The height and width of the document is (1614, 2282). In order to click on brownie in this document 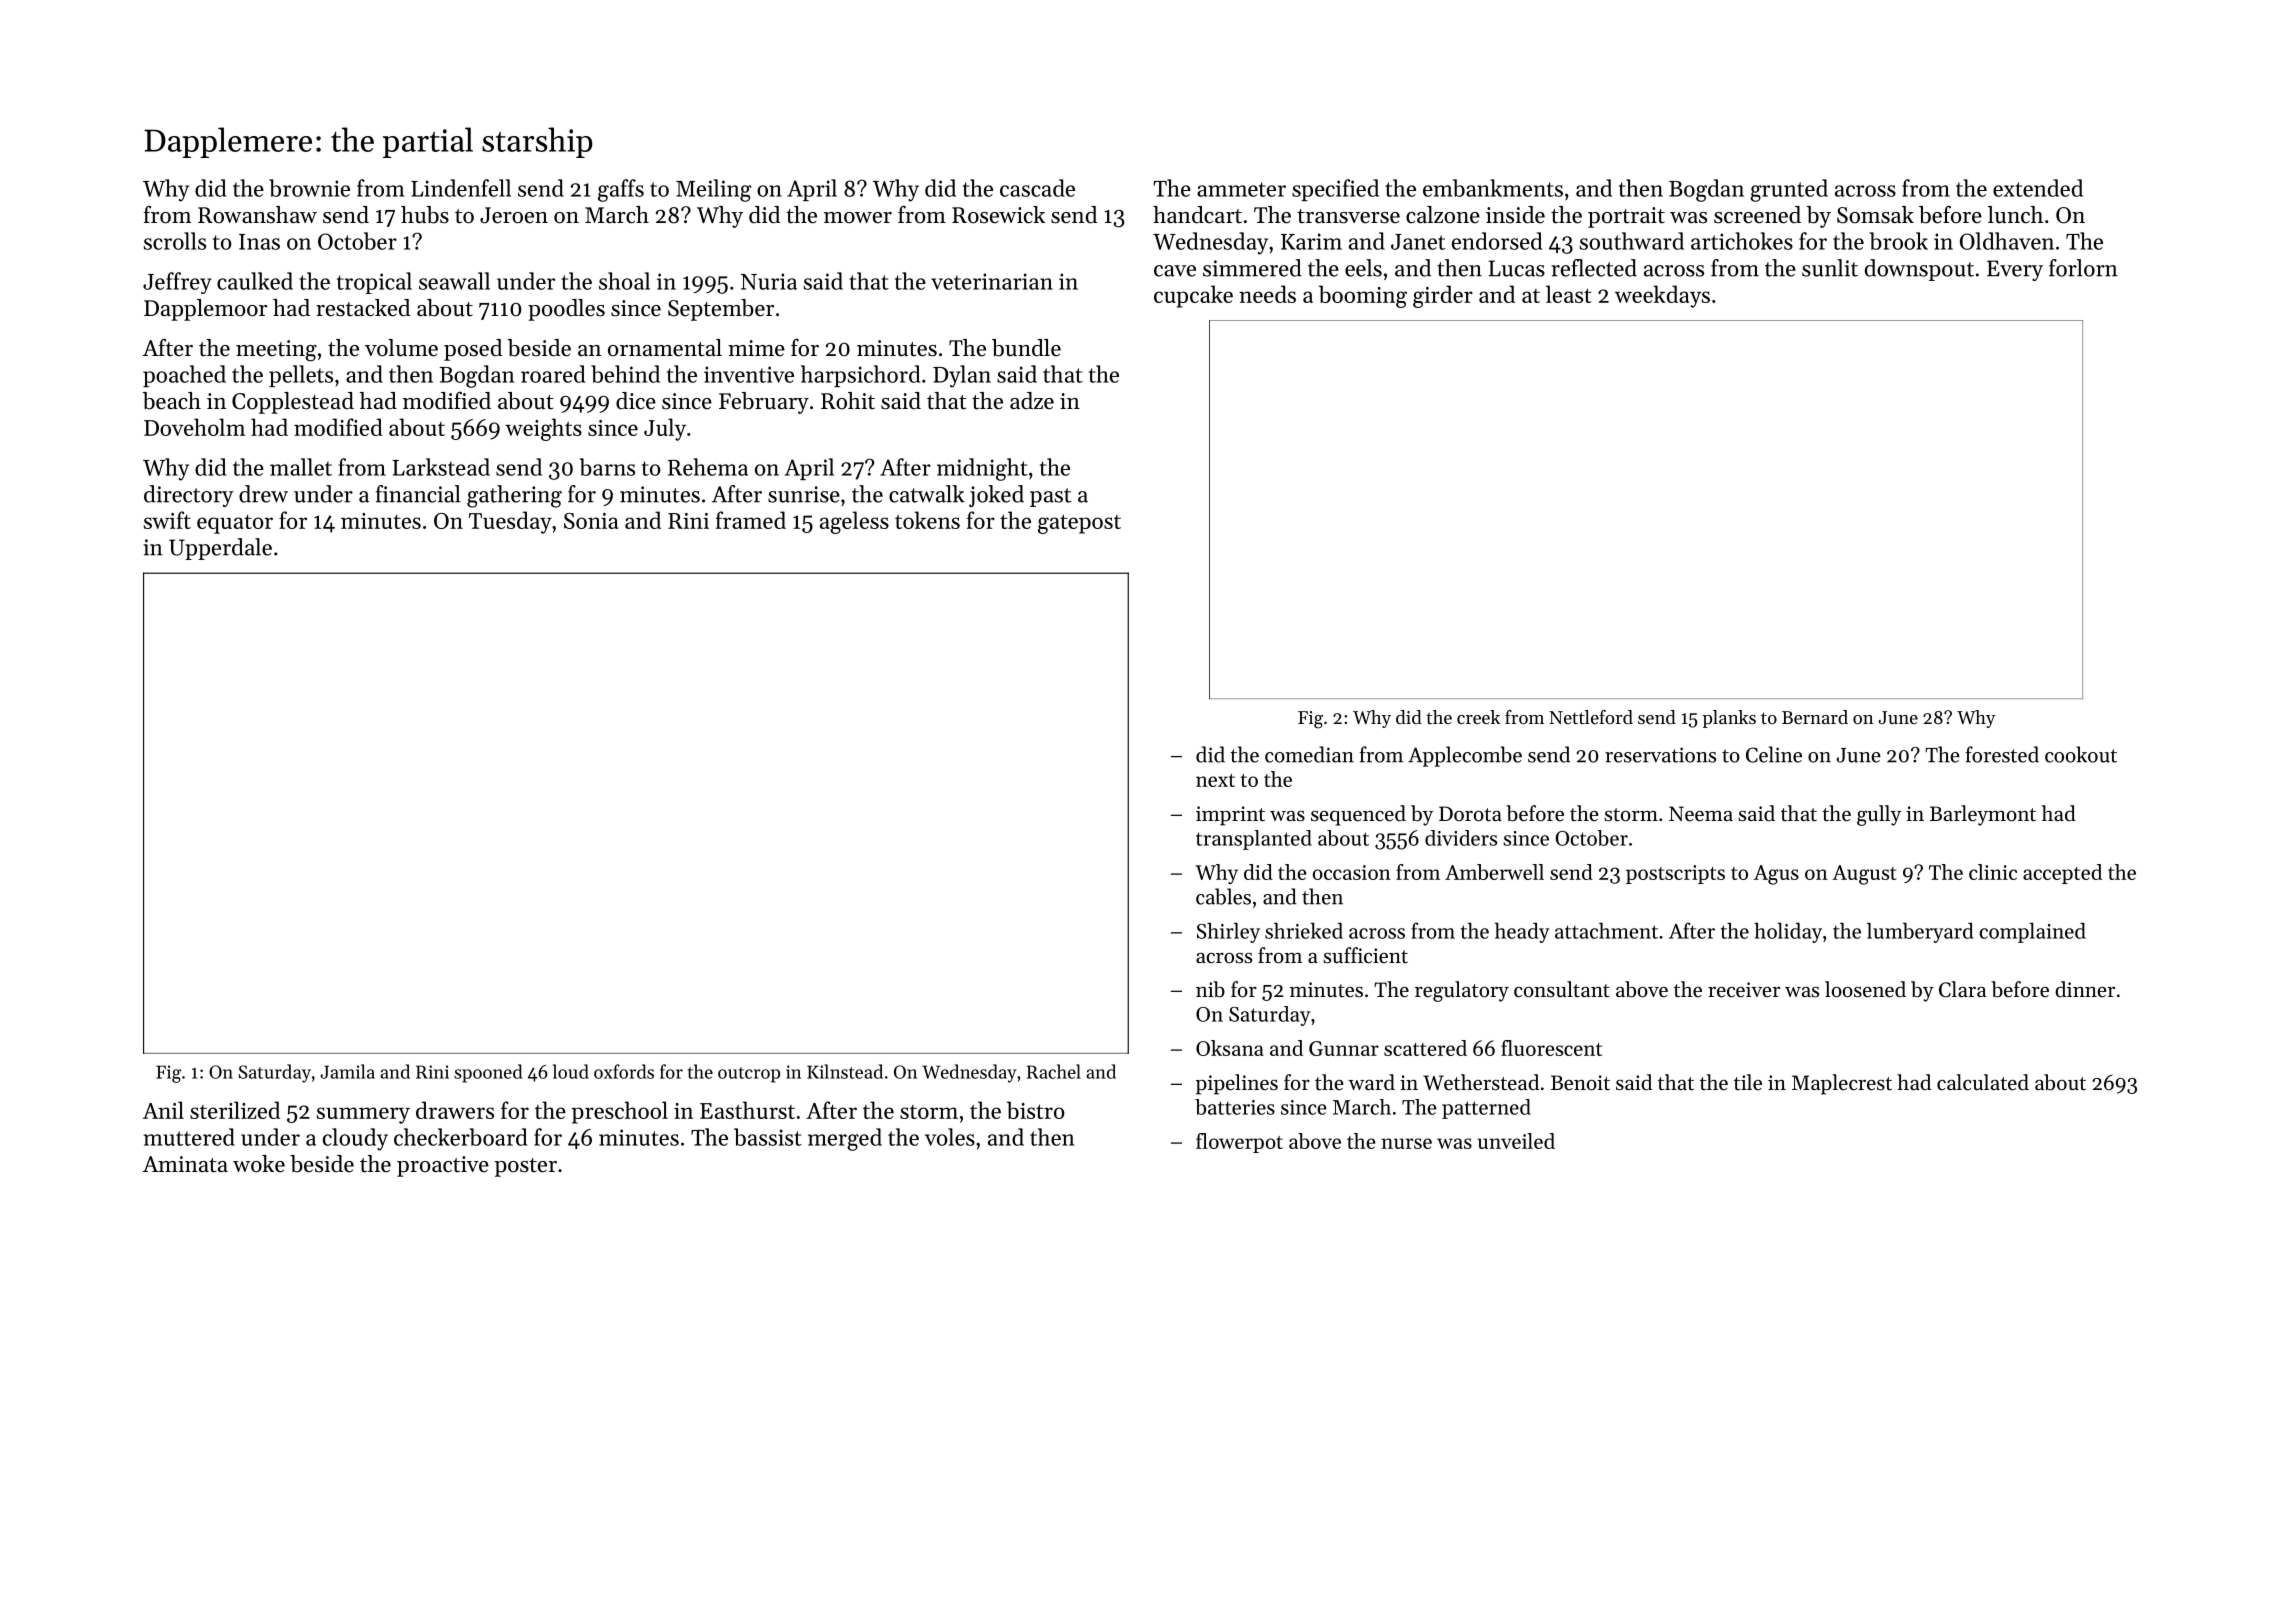, I will do `click(309, 188)`.
